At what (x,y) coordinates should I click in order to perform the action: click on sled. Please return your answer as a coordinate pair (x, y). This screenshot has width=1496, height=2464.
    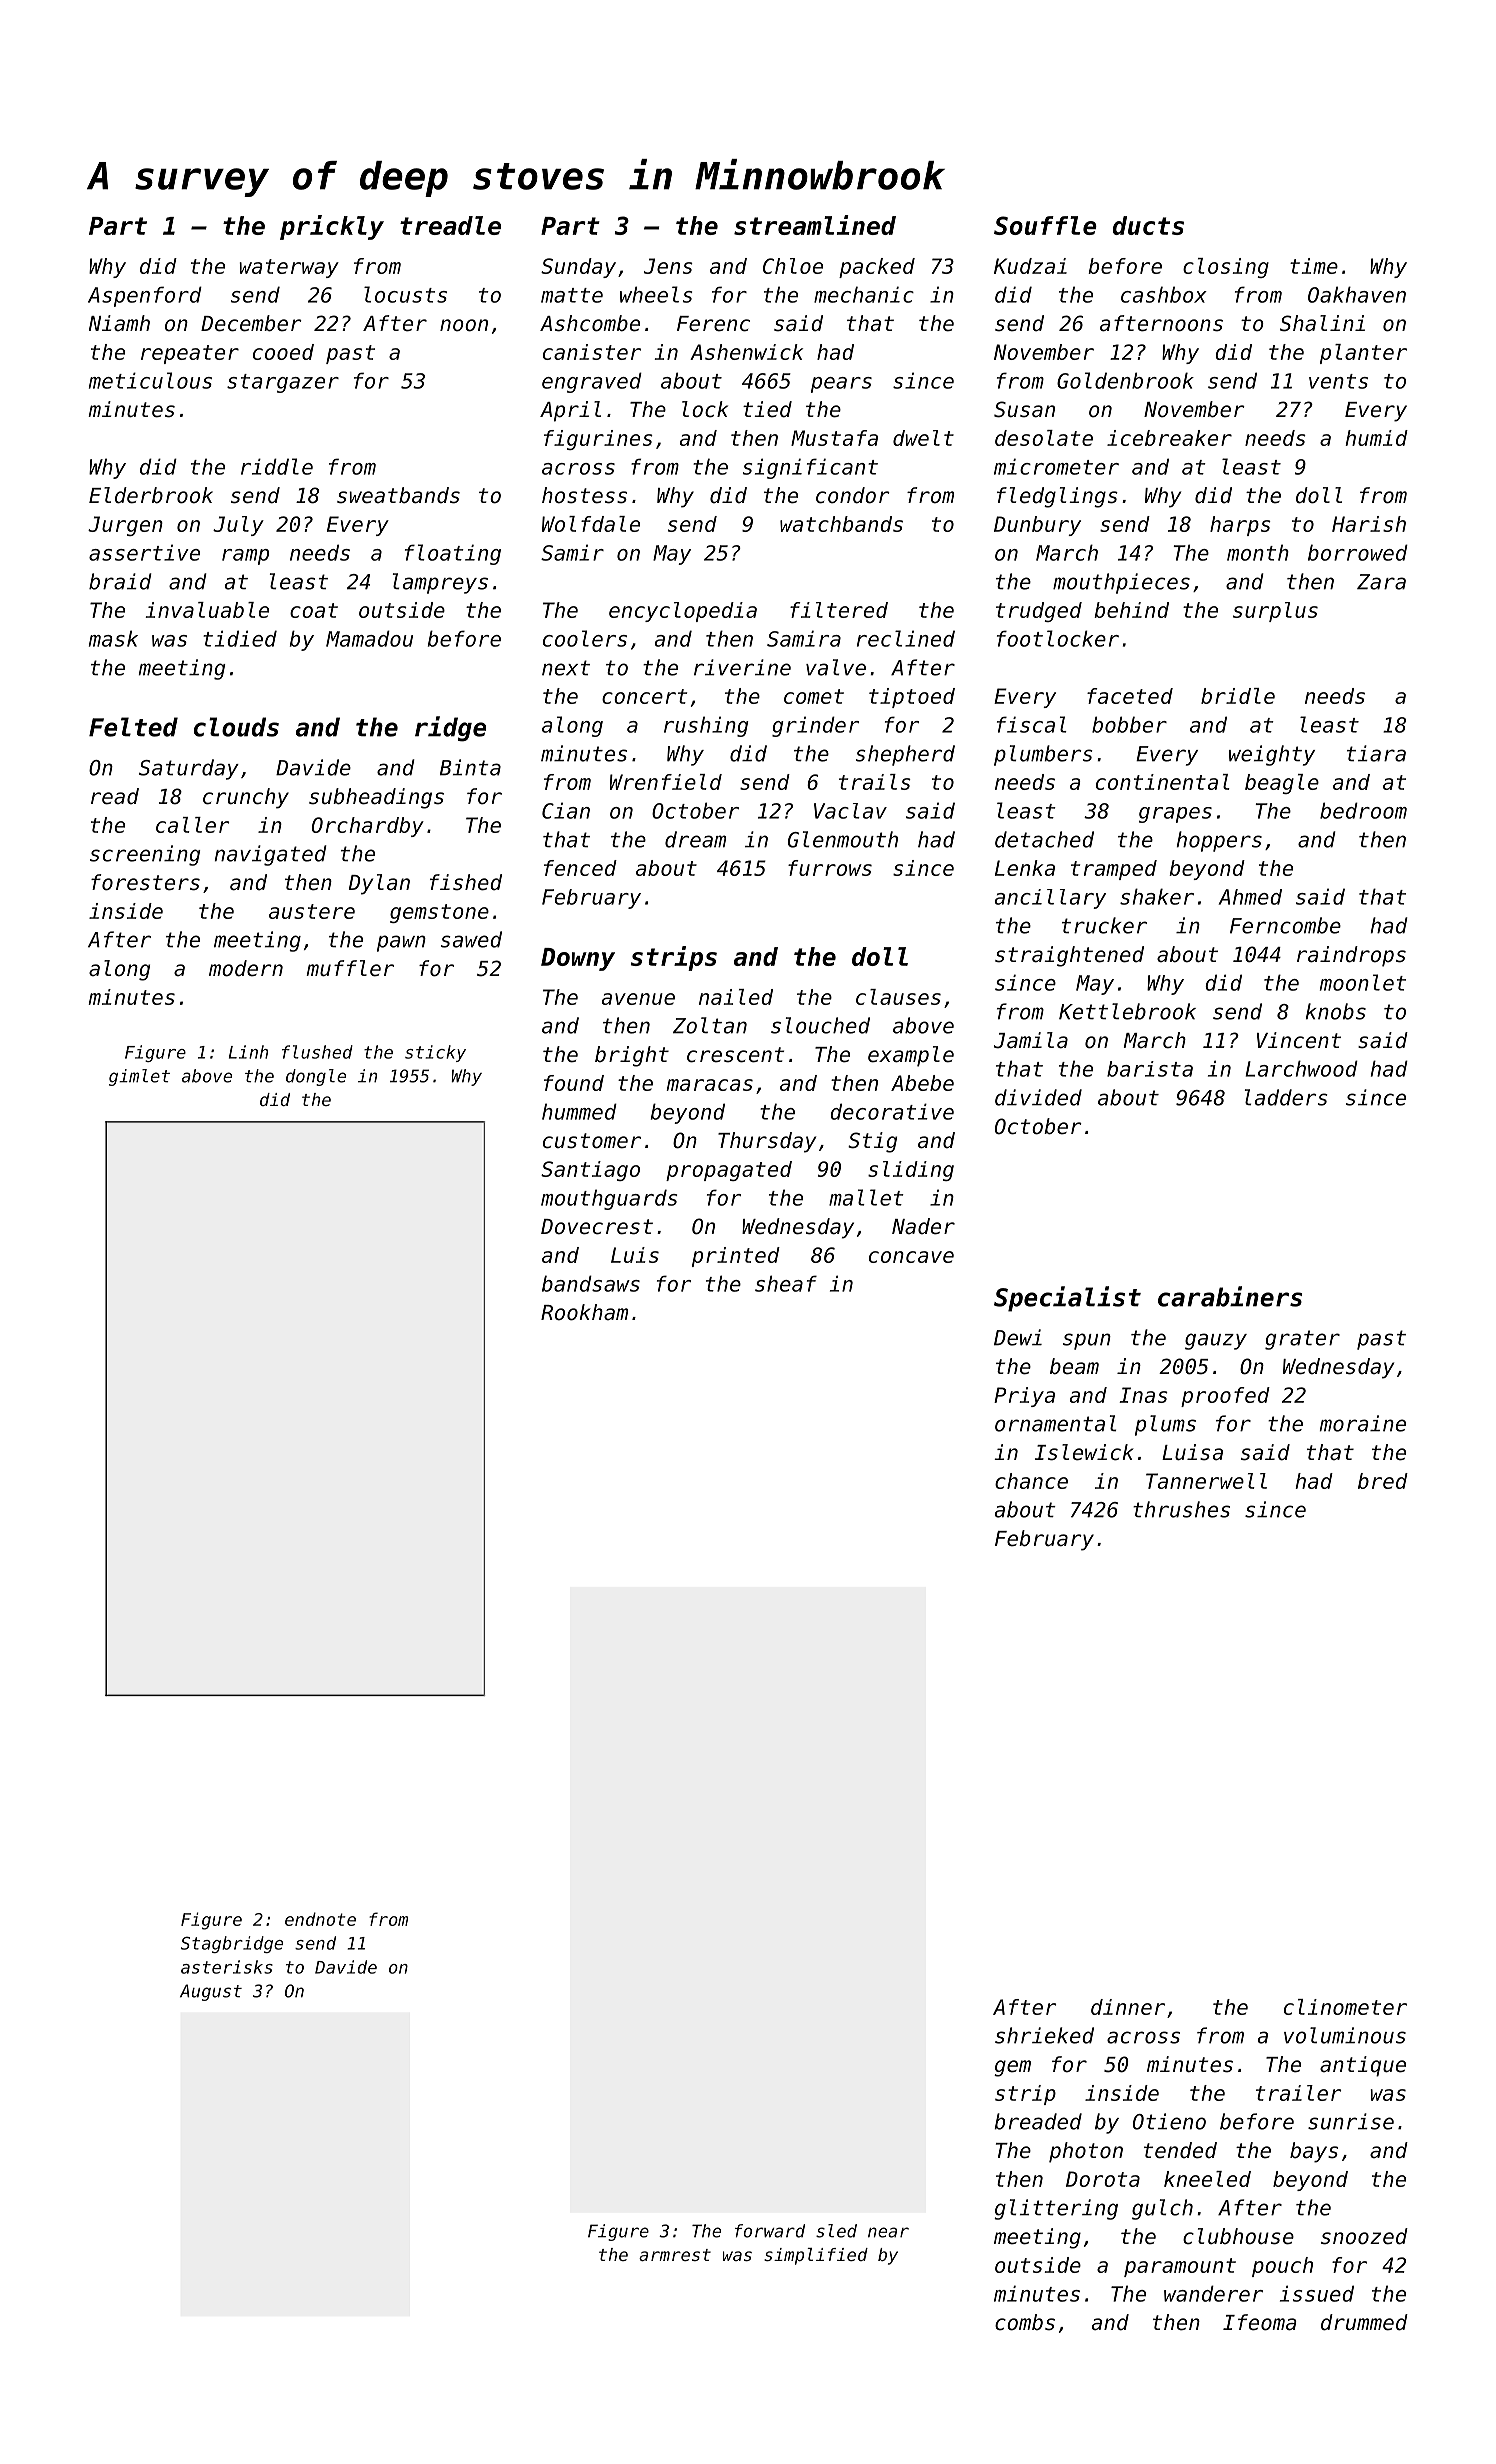
    Looking at the image, I should click on (836, 2231).
